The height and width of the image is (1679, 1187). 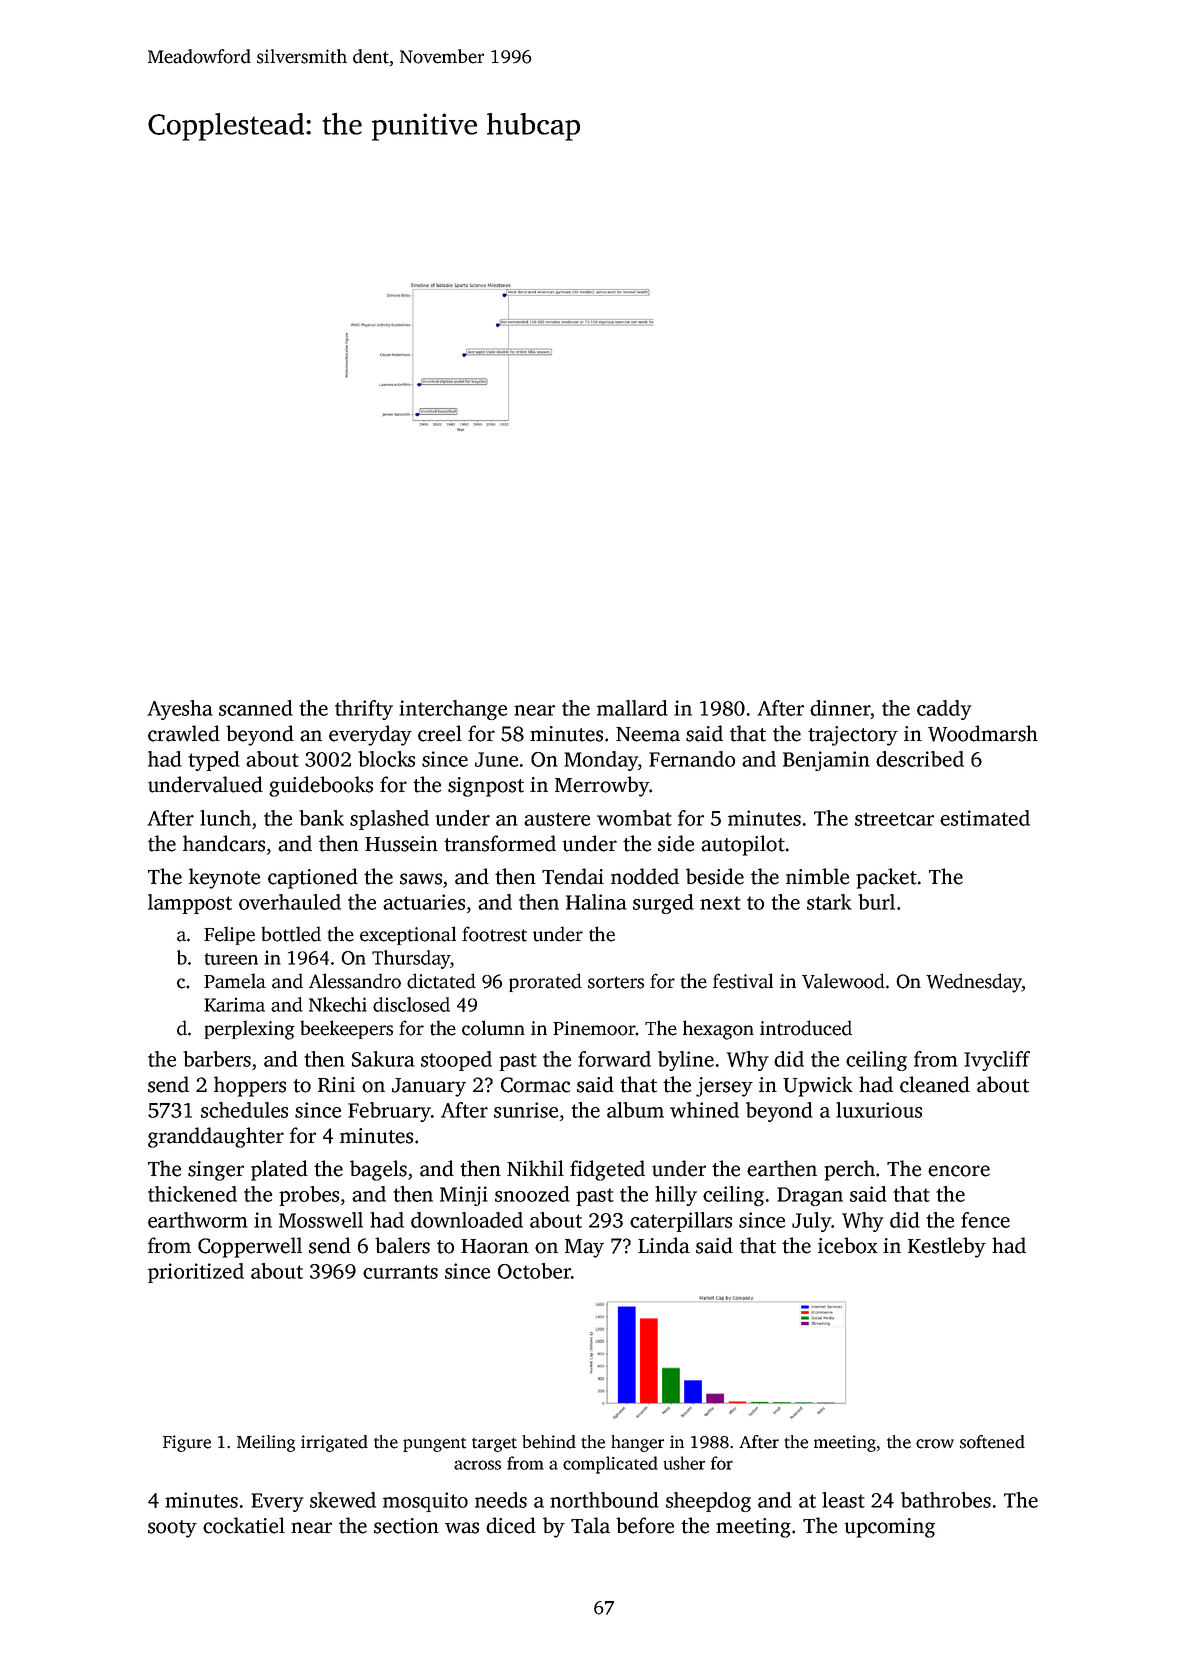 I want to click on Meiling, so click(x=266, y=1443).
